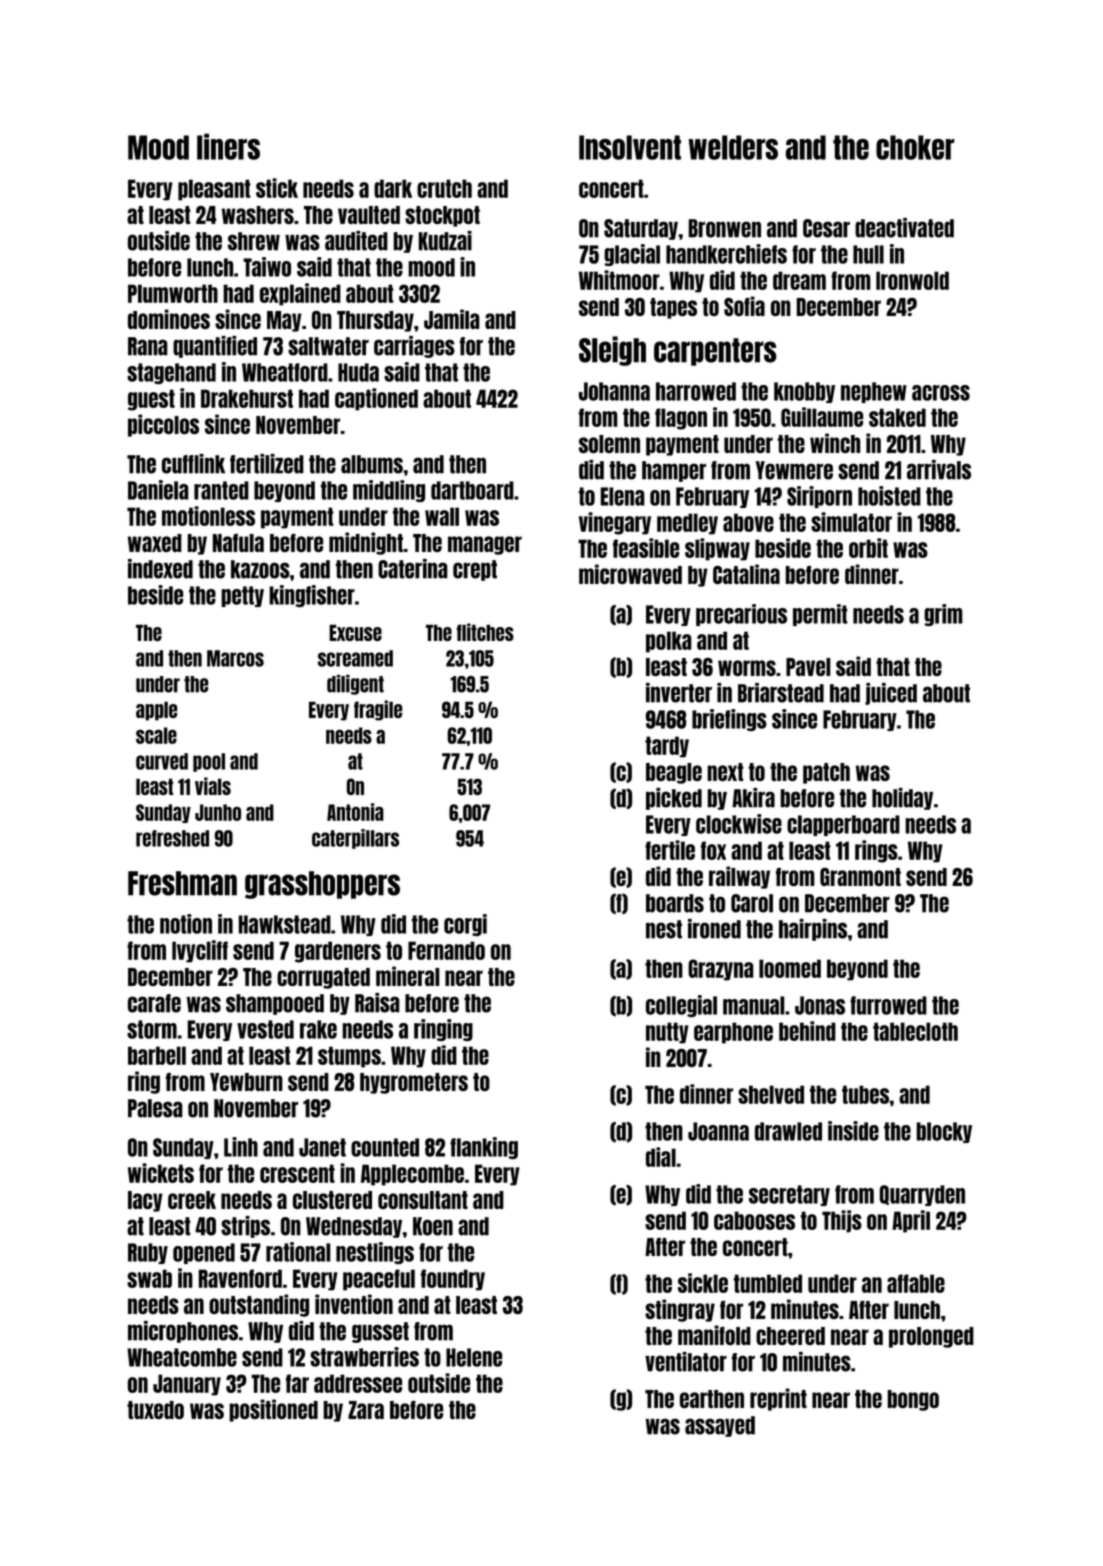 This screenshot has height=1566, width=1103. Describe the element at coordinates (623, 496) in the screenshot. I see `Elena` at that location.
